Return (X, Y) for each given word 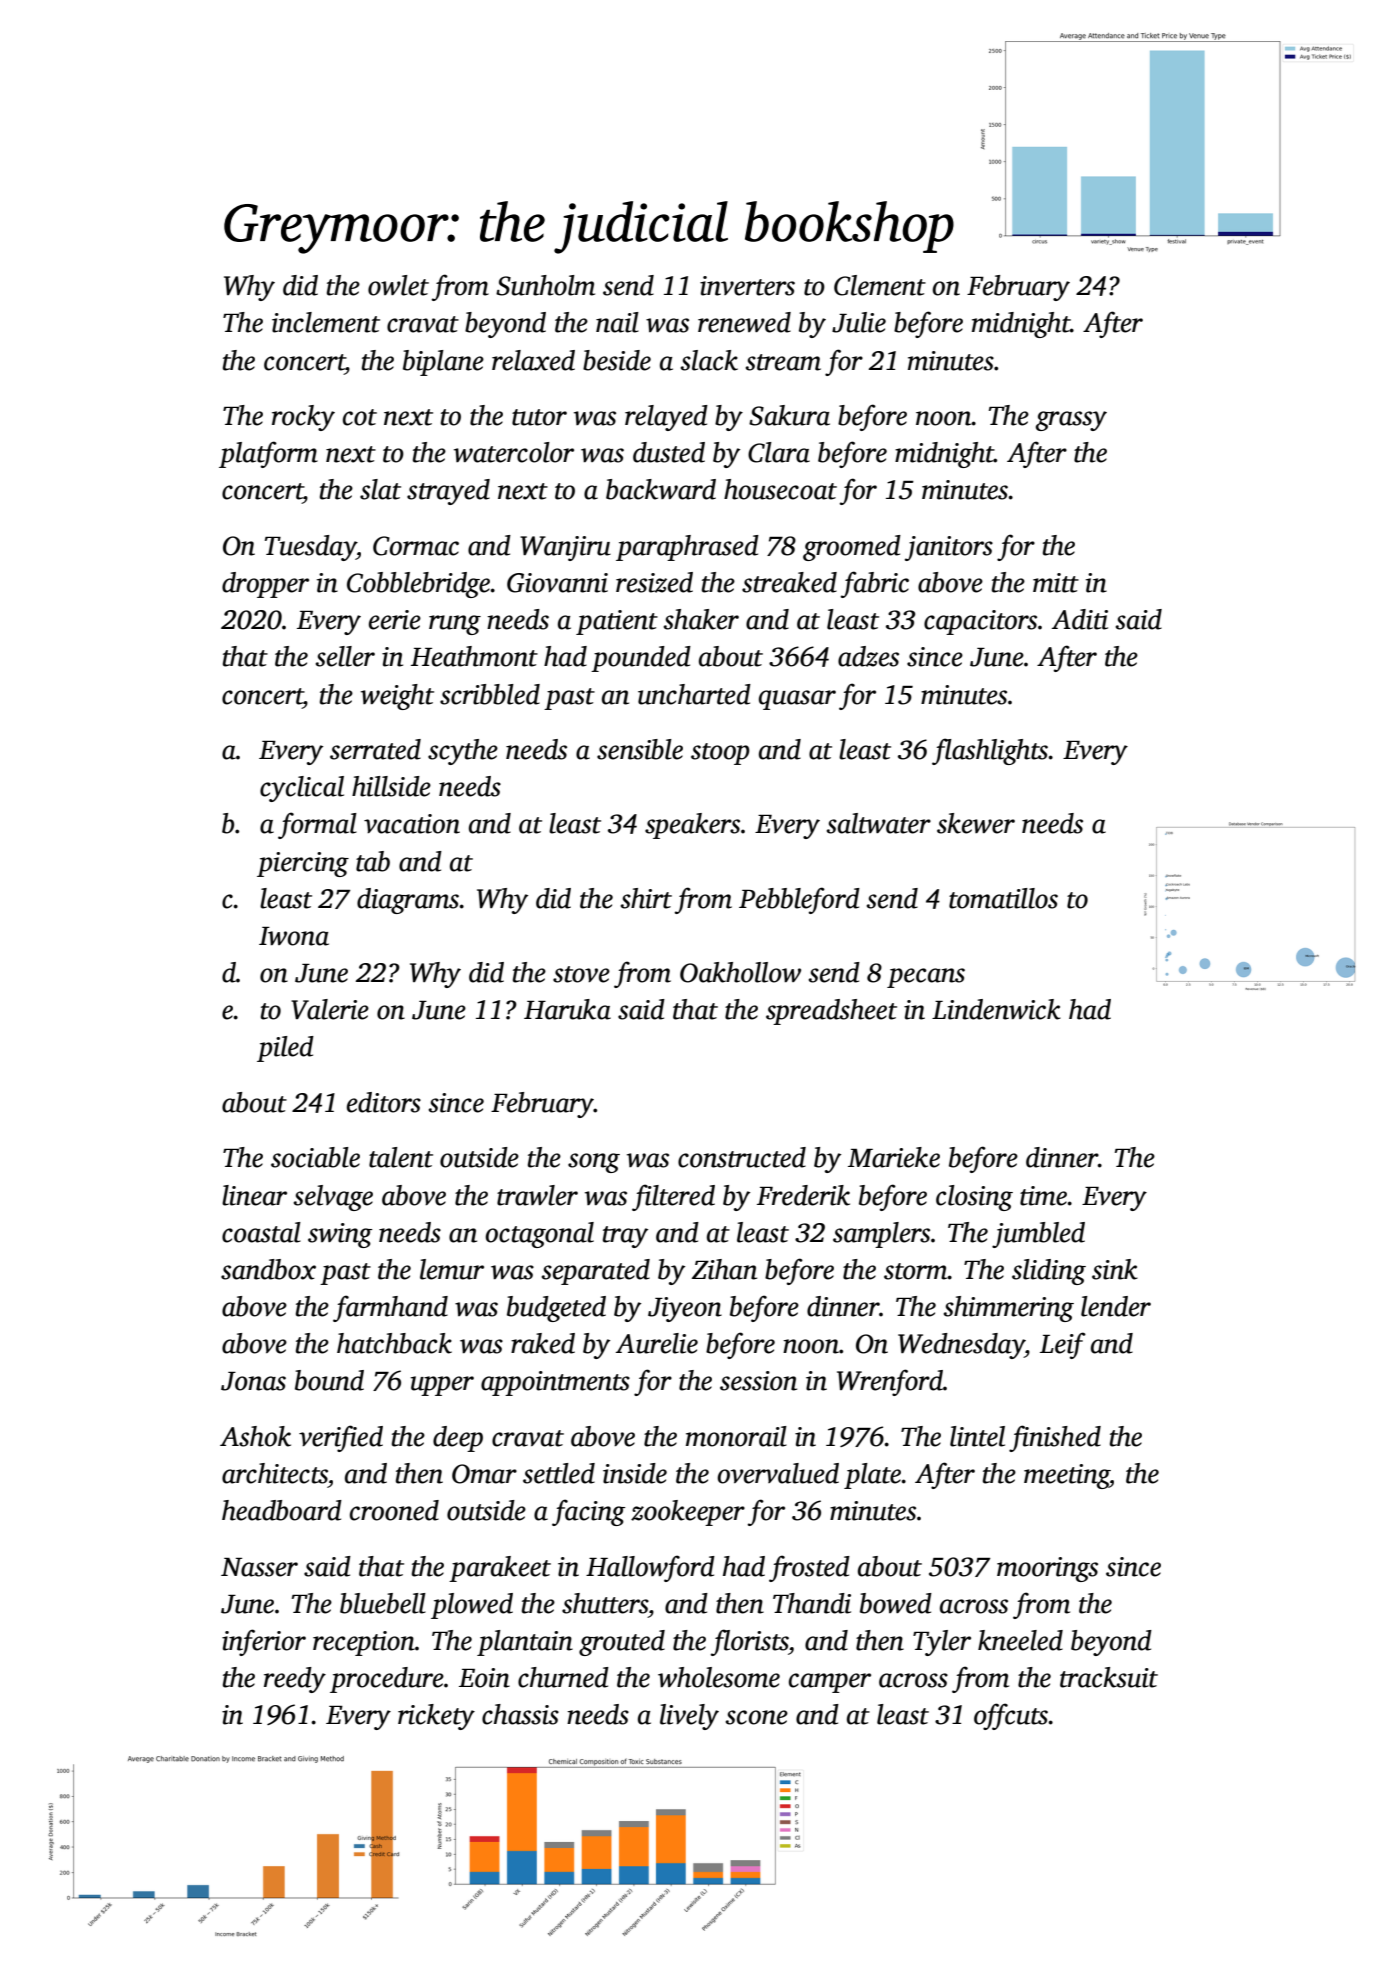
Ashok (255, 1436)
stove (581, 974)
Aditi (1080, 619)
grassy (1071, 421)
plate (873, 1476)
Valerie (330, 1009)
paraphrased (687, 548)
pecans (926, 978)
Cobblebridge (419, 585)
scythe (463, 752)
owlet (398, 285)
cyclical (302, 789)
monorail (736, 1436)
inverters (747, 286)
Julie (859, 322)
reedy (295, 1680)
